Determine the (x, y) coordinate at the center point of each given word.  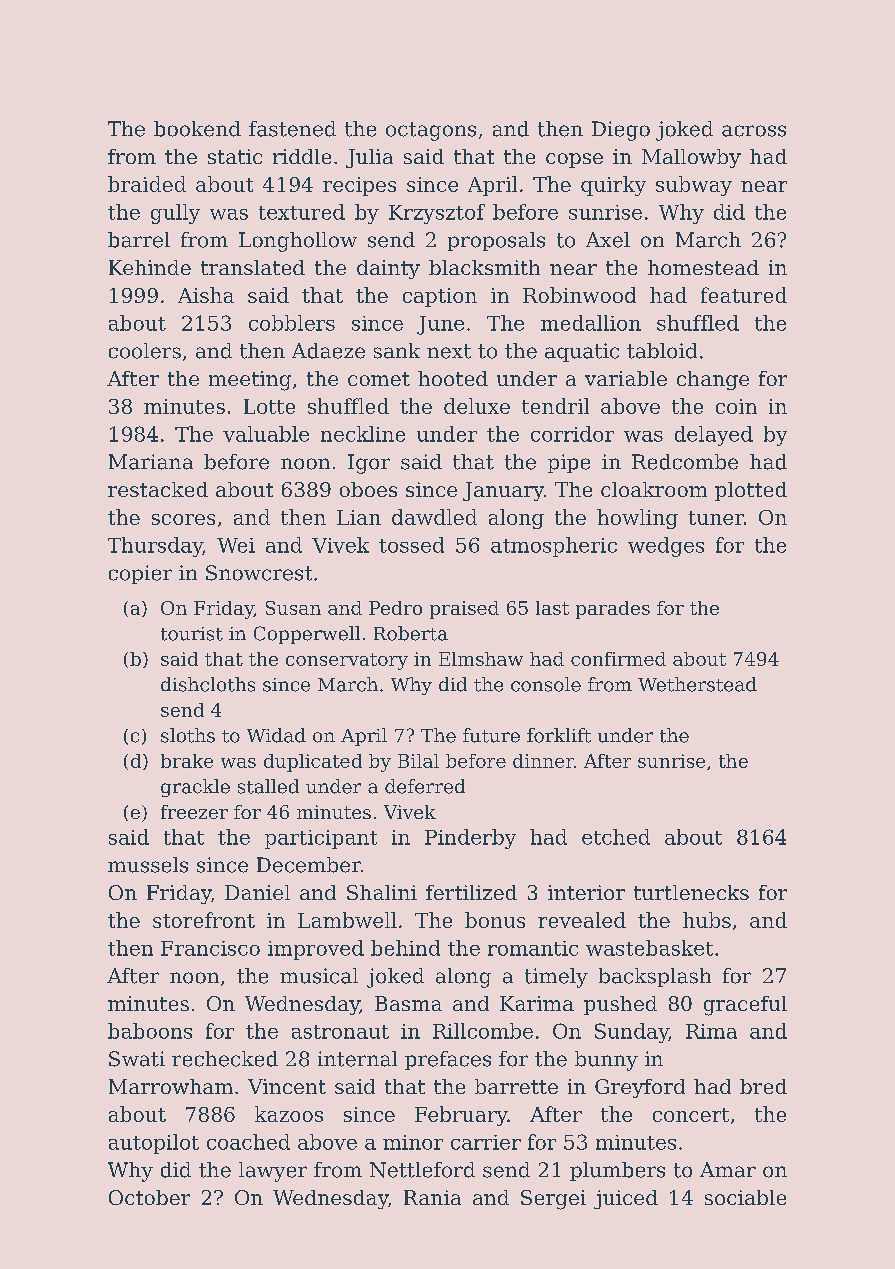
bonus (495, 920)
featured (744, 295)
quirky (613, 186)
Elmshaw (481, 659)
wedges (666, 547)
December (309, 865)
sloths (188, 735)
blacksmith (484, 267)
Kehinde (150, 267)
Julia (369, 158)
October (149, 1197)
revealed (582, 920)
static (235, 156)
